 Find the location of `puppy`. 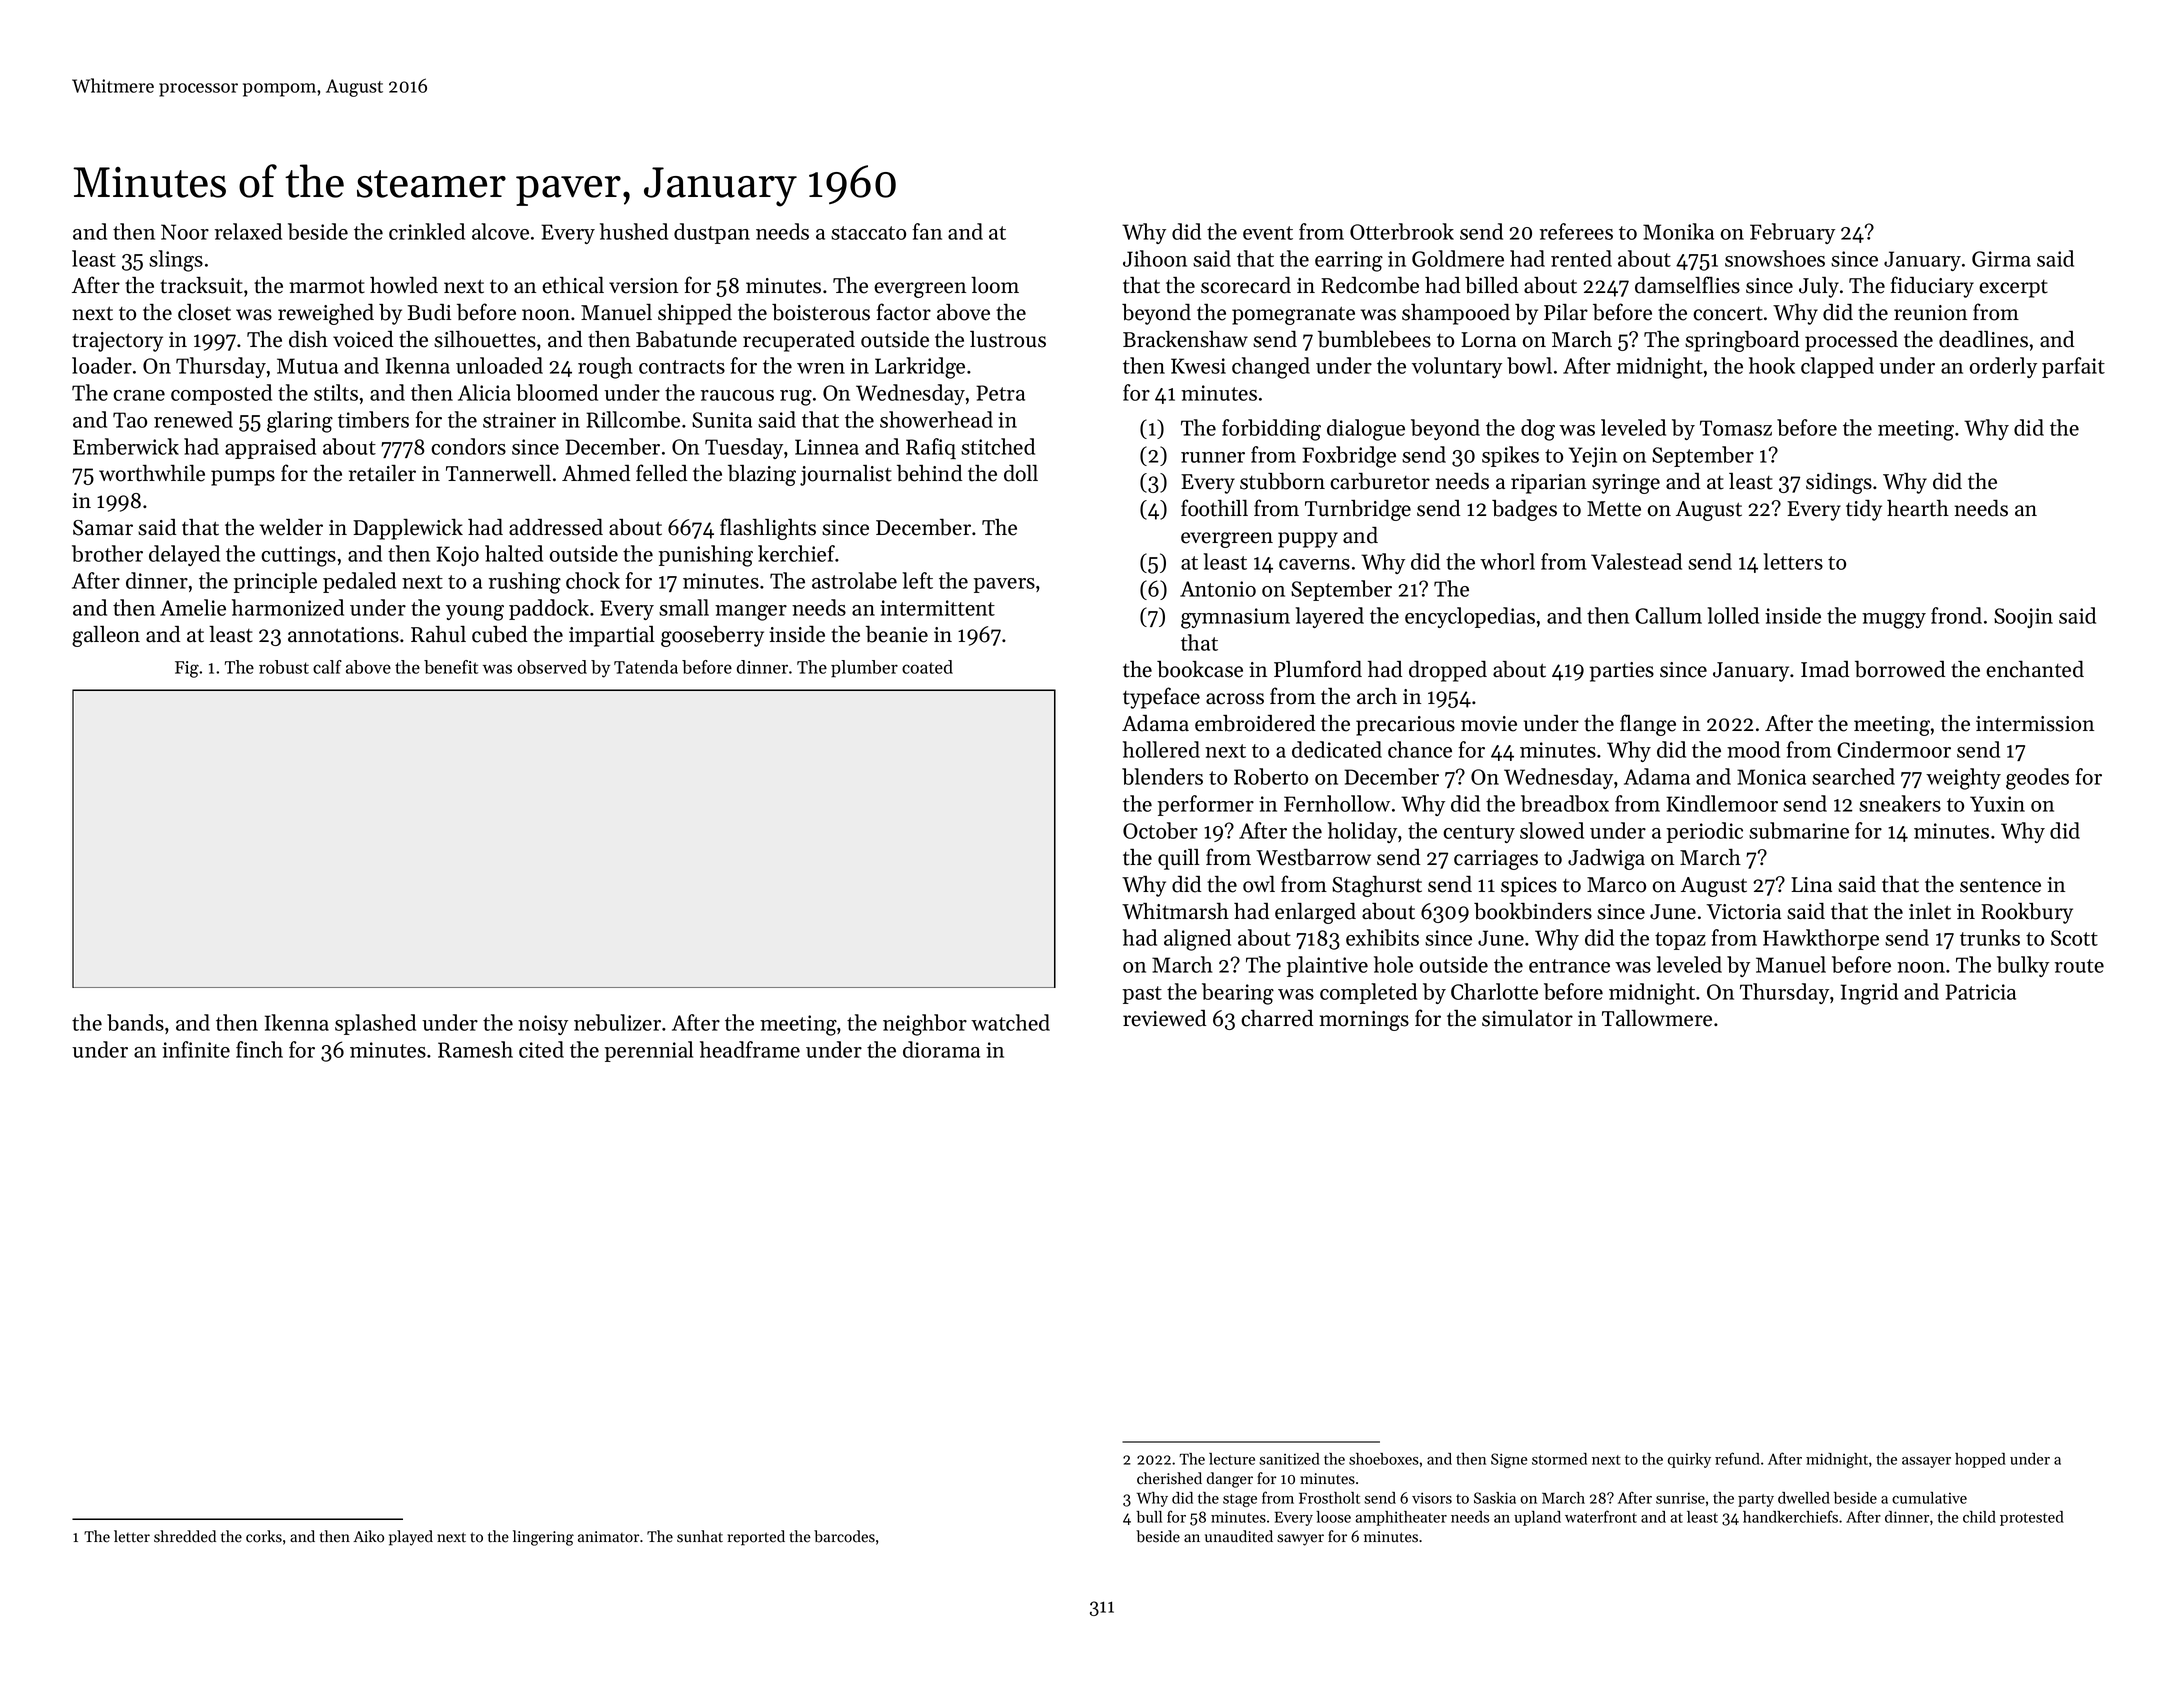

puppy is located at coordinates (1308, 540).
